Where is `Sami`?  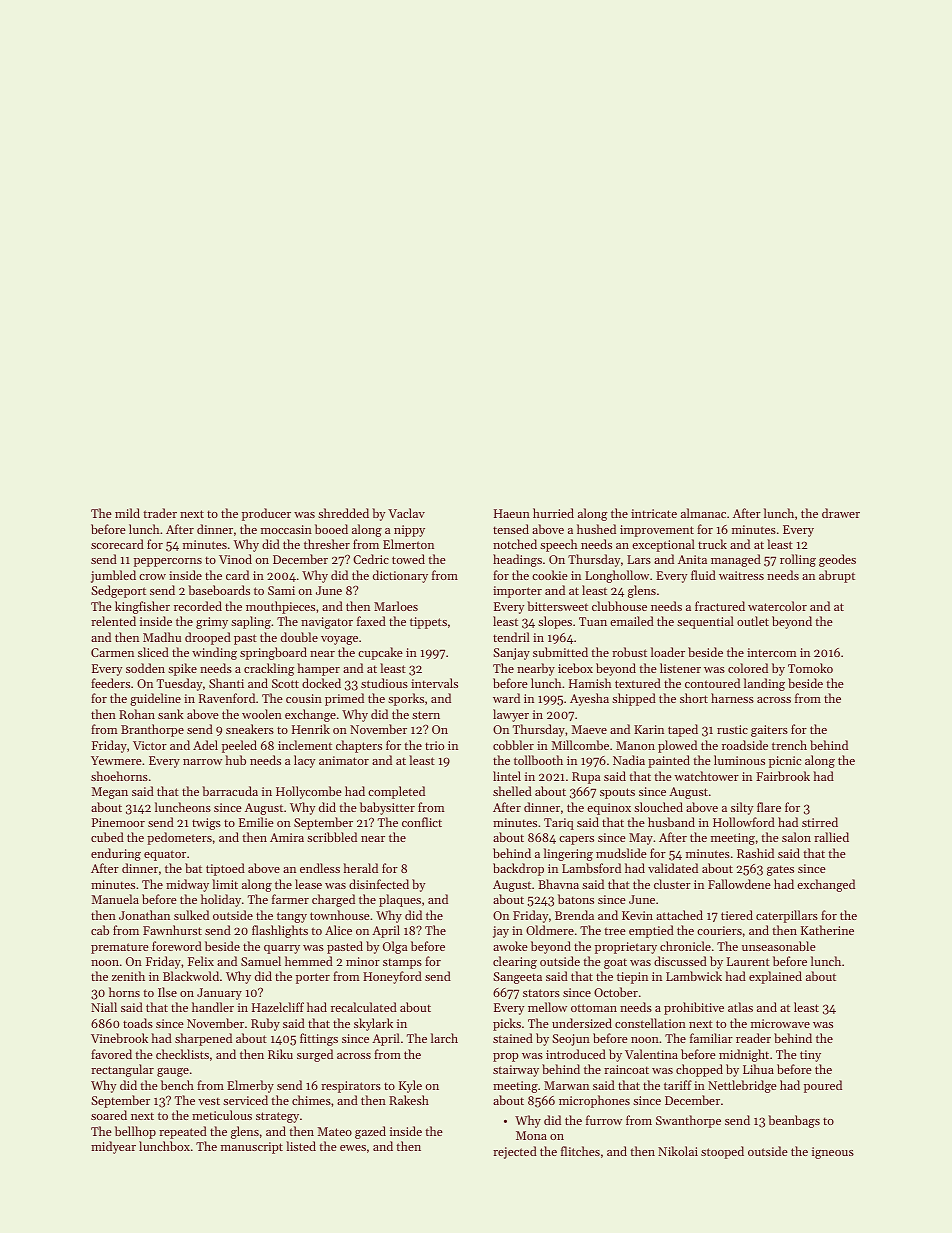
Sami is located at coordinates (281, 590).
